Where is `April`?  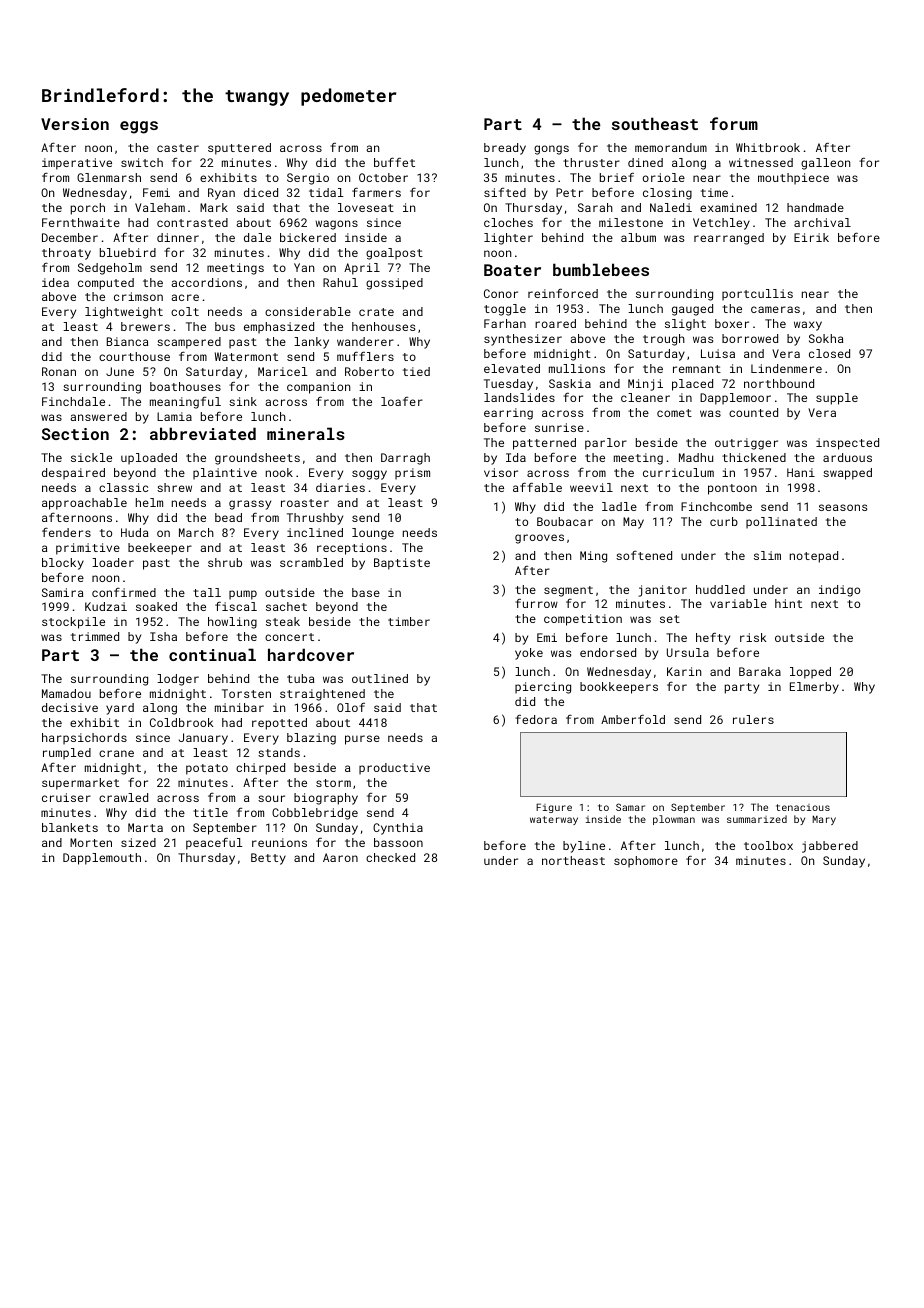 April is located at coordinates (362, 269).
